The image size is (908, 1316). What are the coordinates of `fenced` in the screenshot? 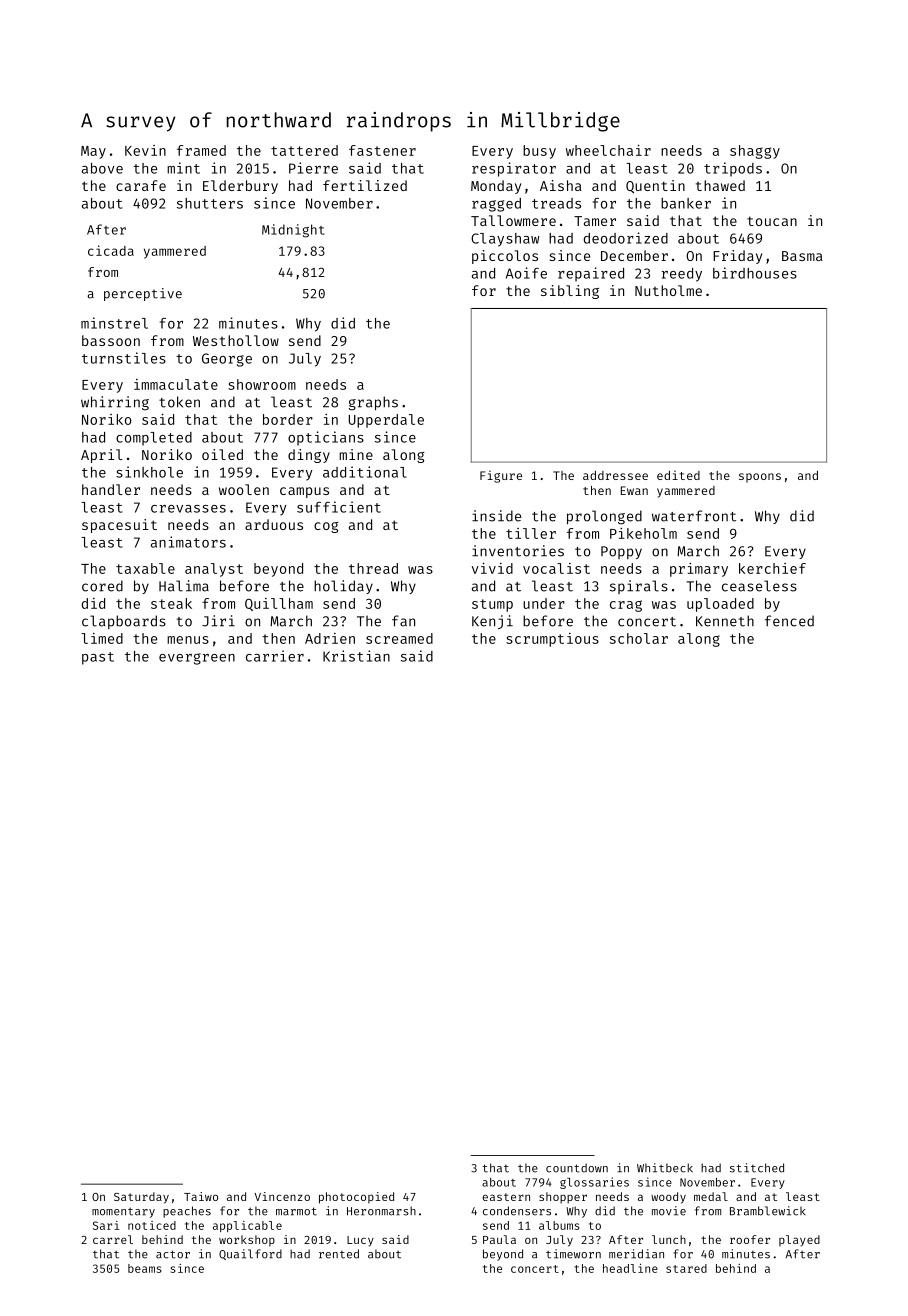 It's located at (789, 621).
